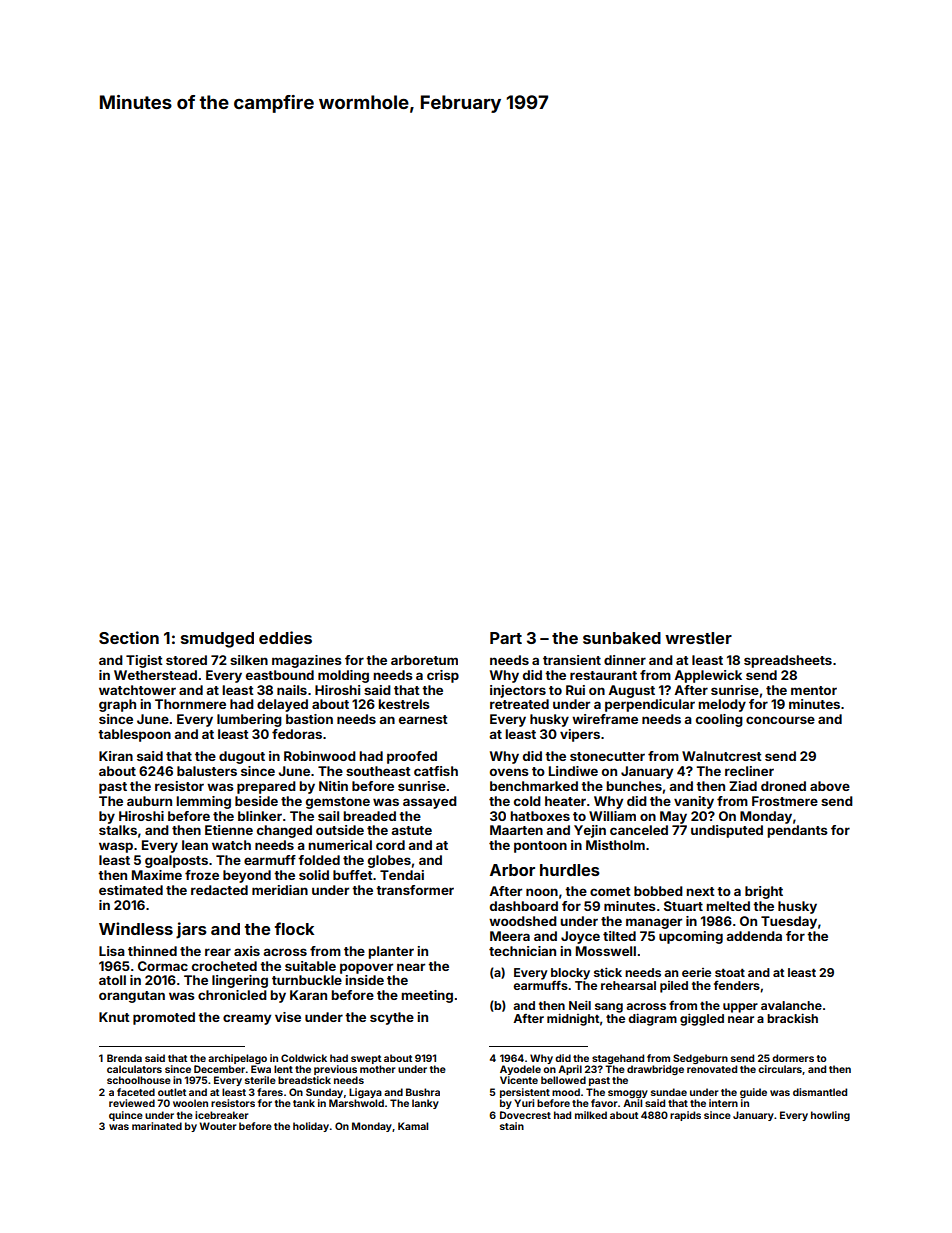  Describe the element at coordinates (698, 638) in the screenshot. I see `wrestler` at that location.
